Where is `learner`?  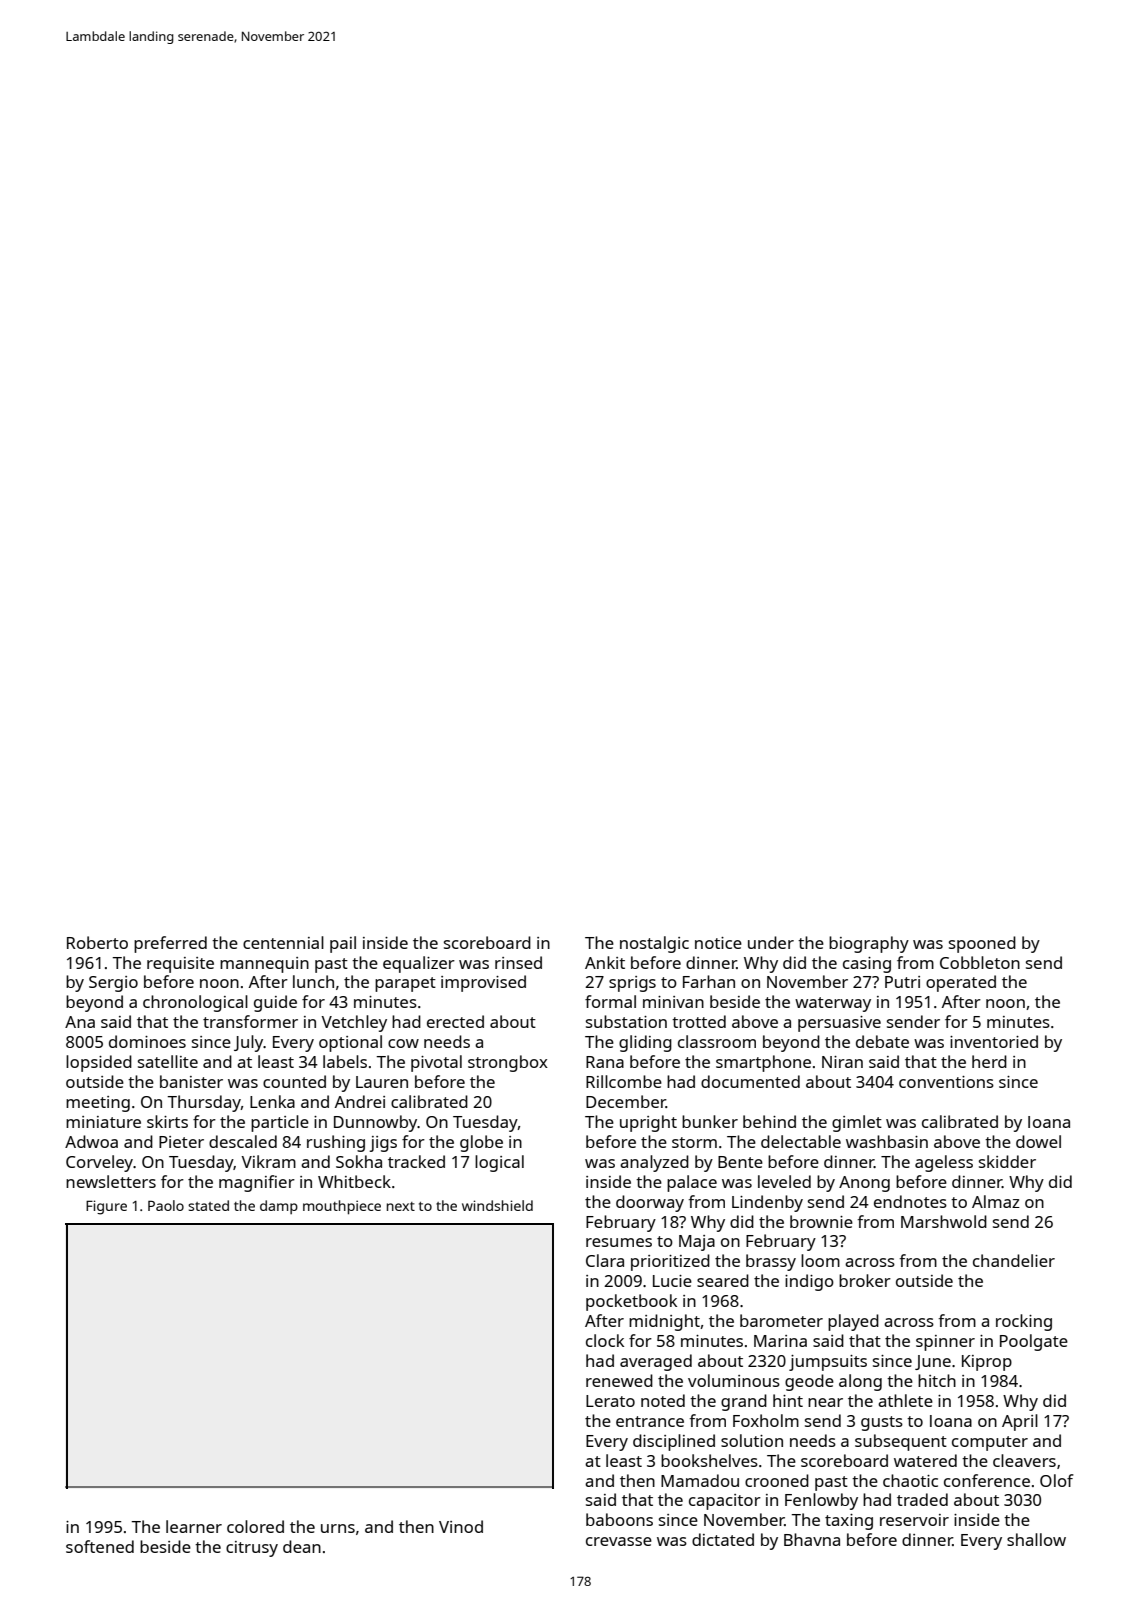 learner is located at coordinates (194, 1526).
